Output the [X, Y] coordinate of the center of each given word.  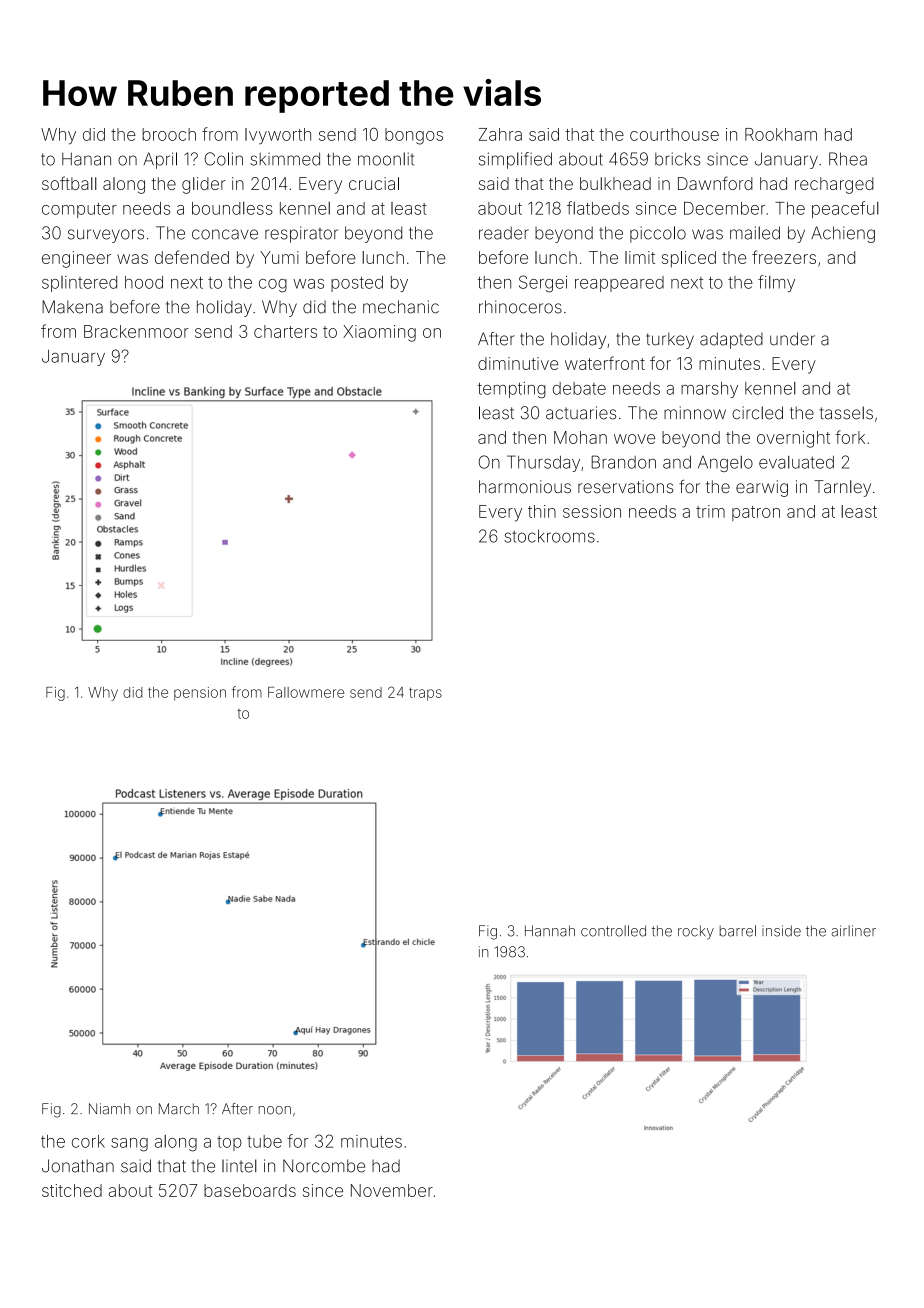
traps [425, 694]
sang [129, 1145]
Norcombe [324, 1166]
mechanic [401, 307]
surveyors [106, 236]
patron [756, 513]
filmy [776, 283]
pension [200, 694]
